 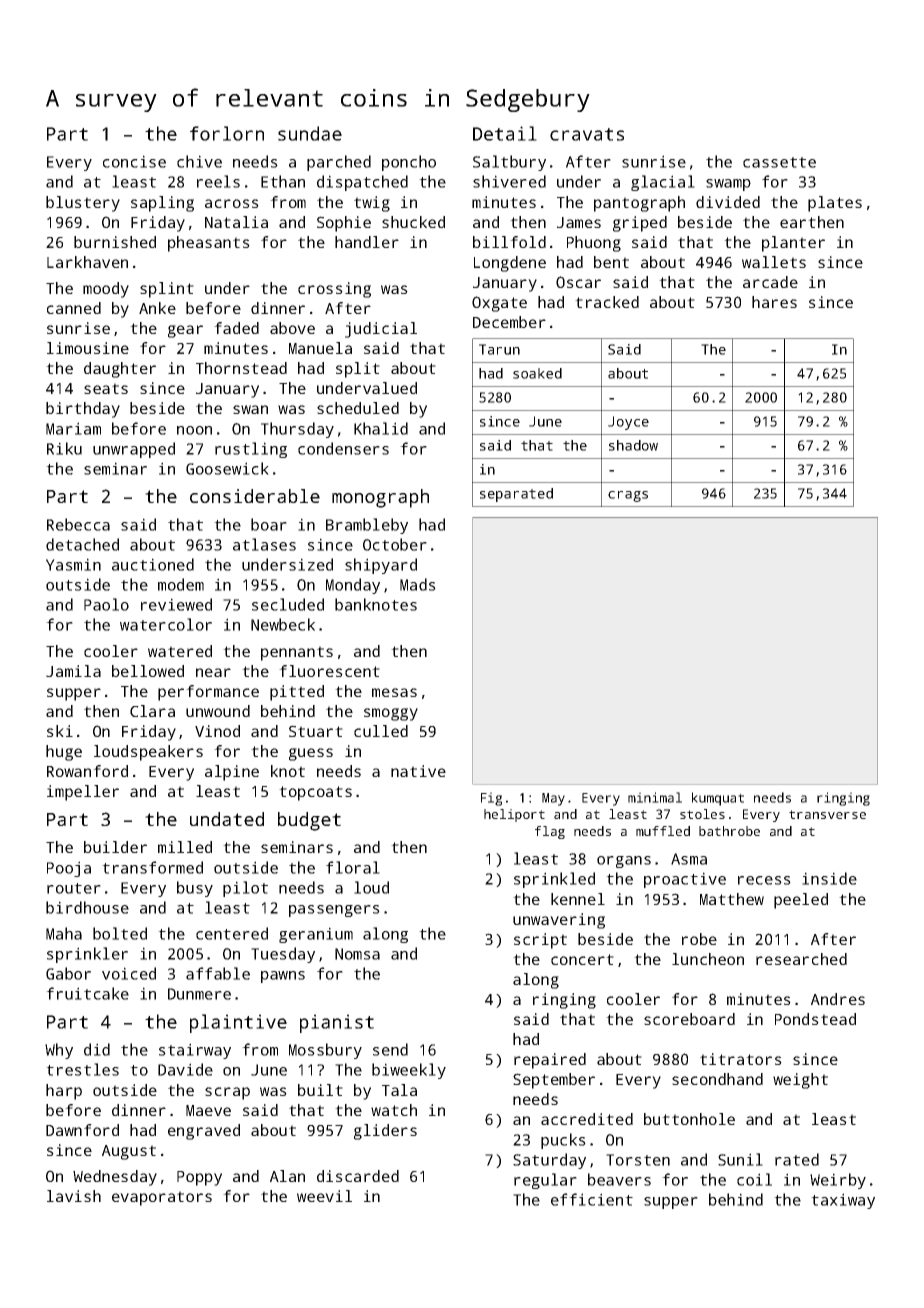 What do you see at coordinates (509, 322) in the screenshot?
I see `December` at bounding box center [509, 322].
